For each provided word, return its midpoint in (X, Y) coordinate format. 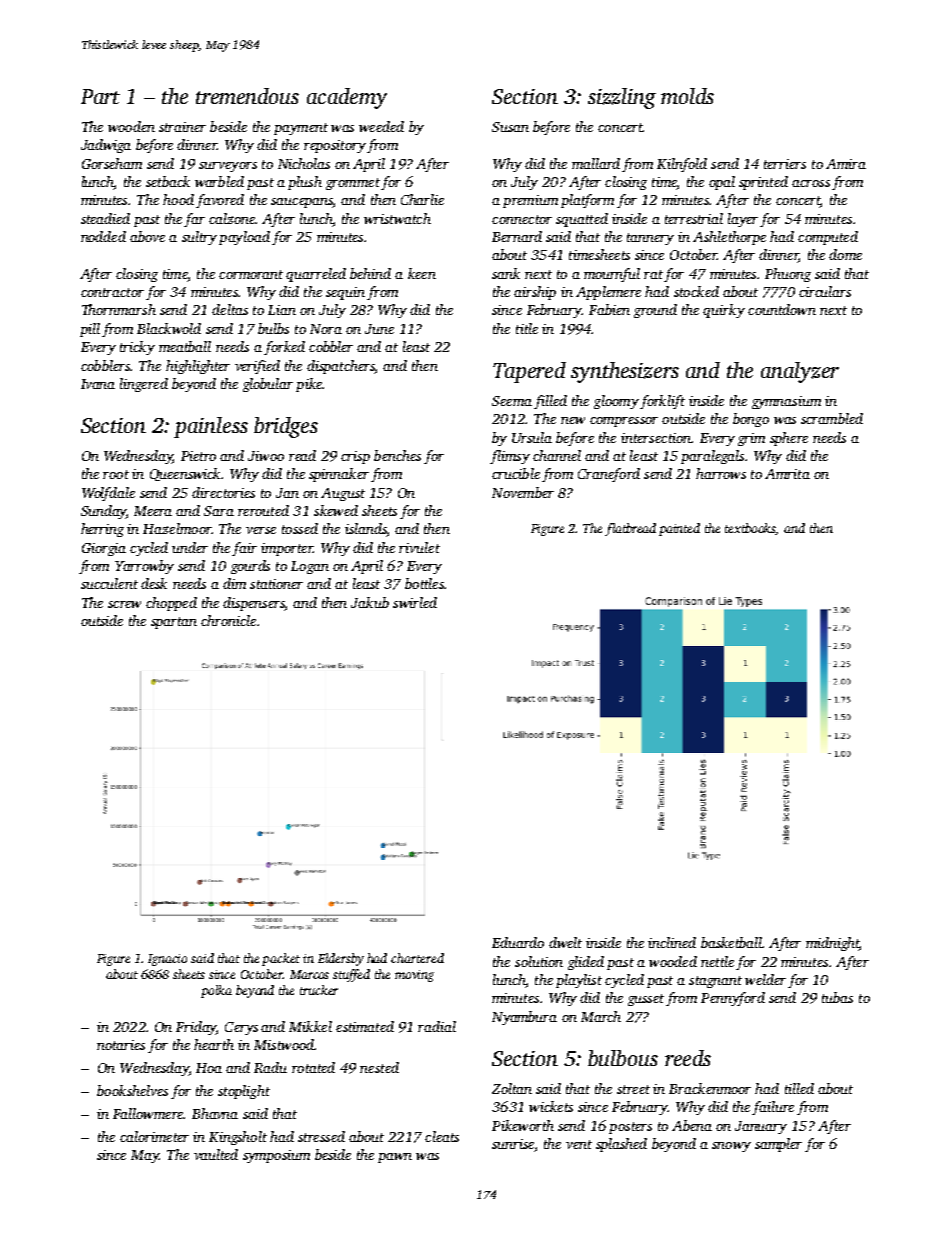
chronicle (228, 620)
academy (347, 98)
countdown (782, 309)
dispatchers (341, 367)
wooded (673, 961)
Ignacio (167, 960)
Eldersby (341, 959)
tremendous (247, 96)
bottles (424, 583)
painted (679, 529)
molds (687, 96)
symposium (276, 1156)
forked (284, 348)
